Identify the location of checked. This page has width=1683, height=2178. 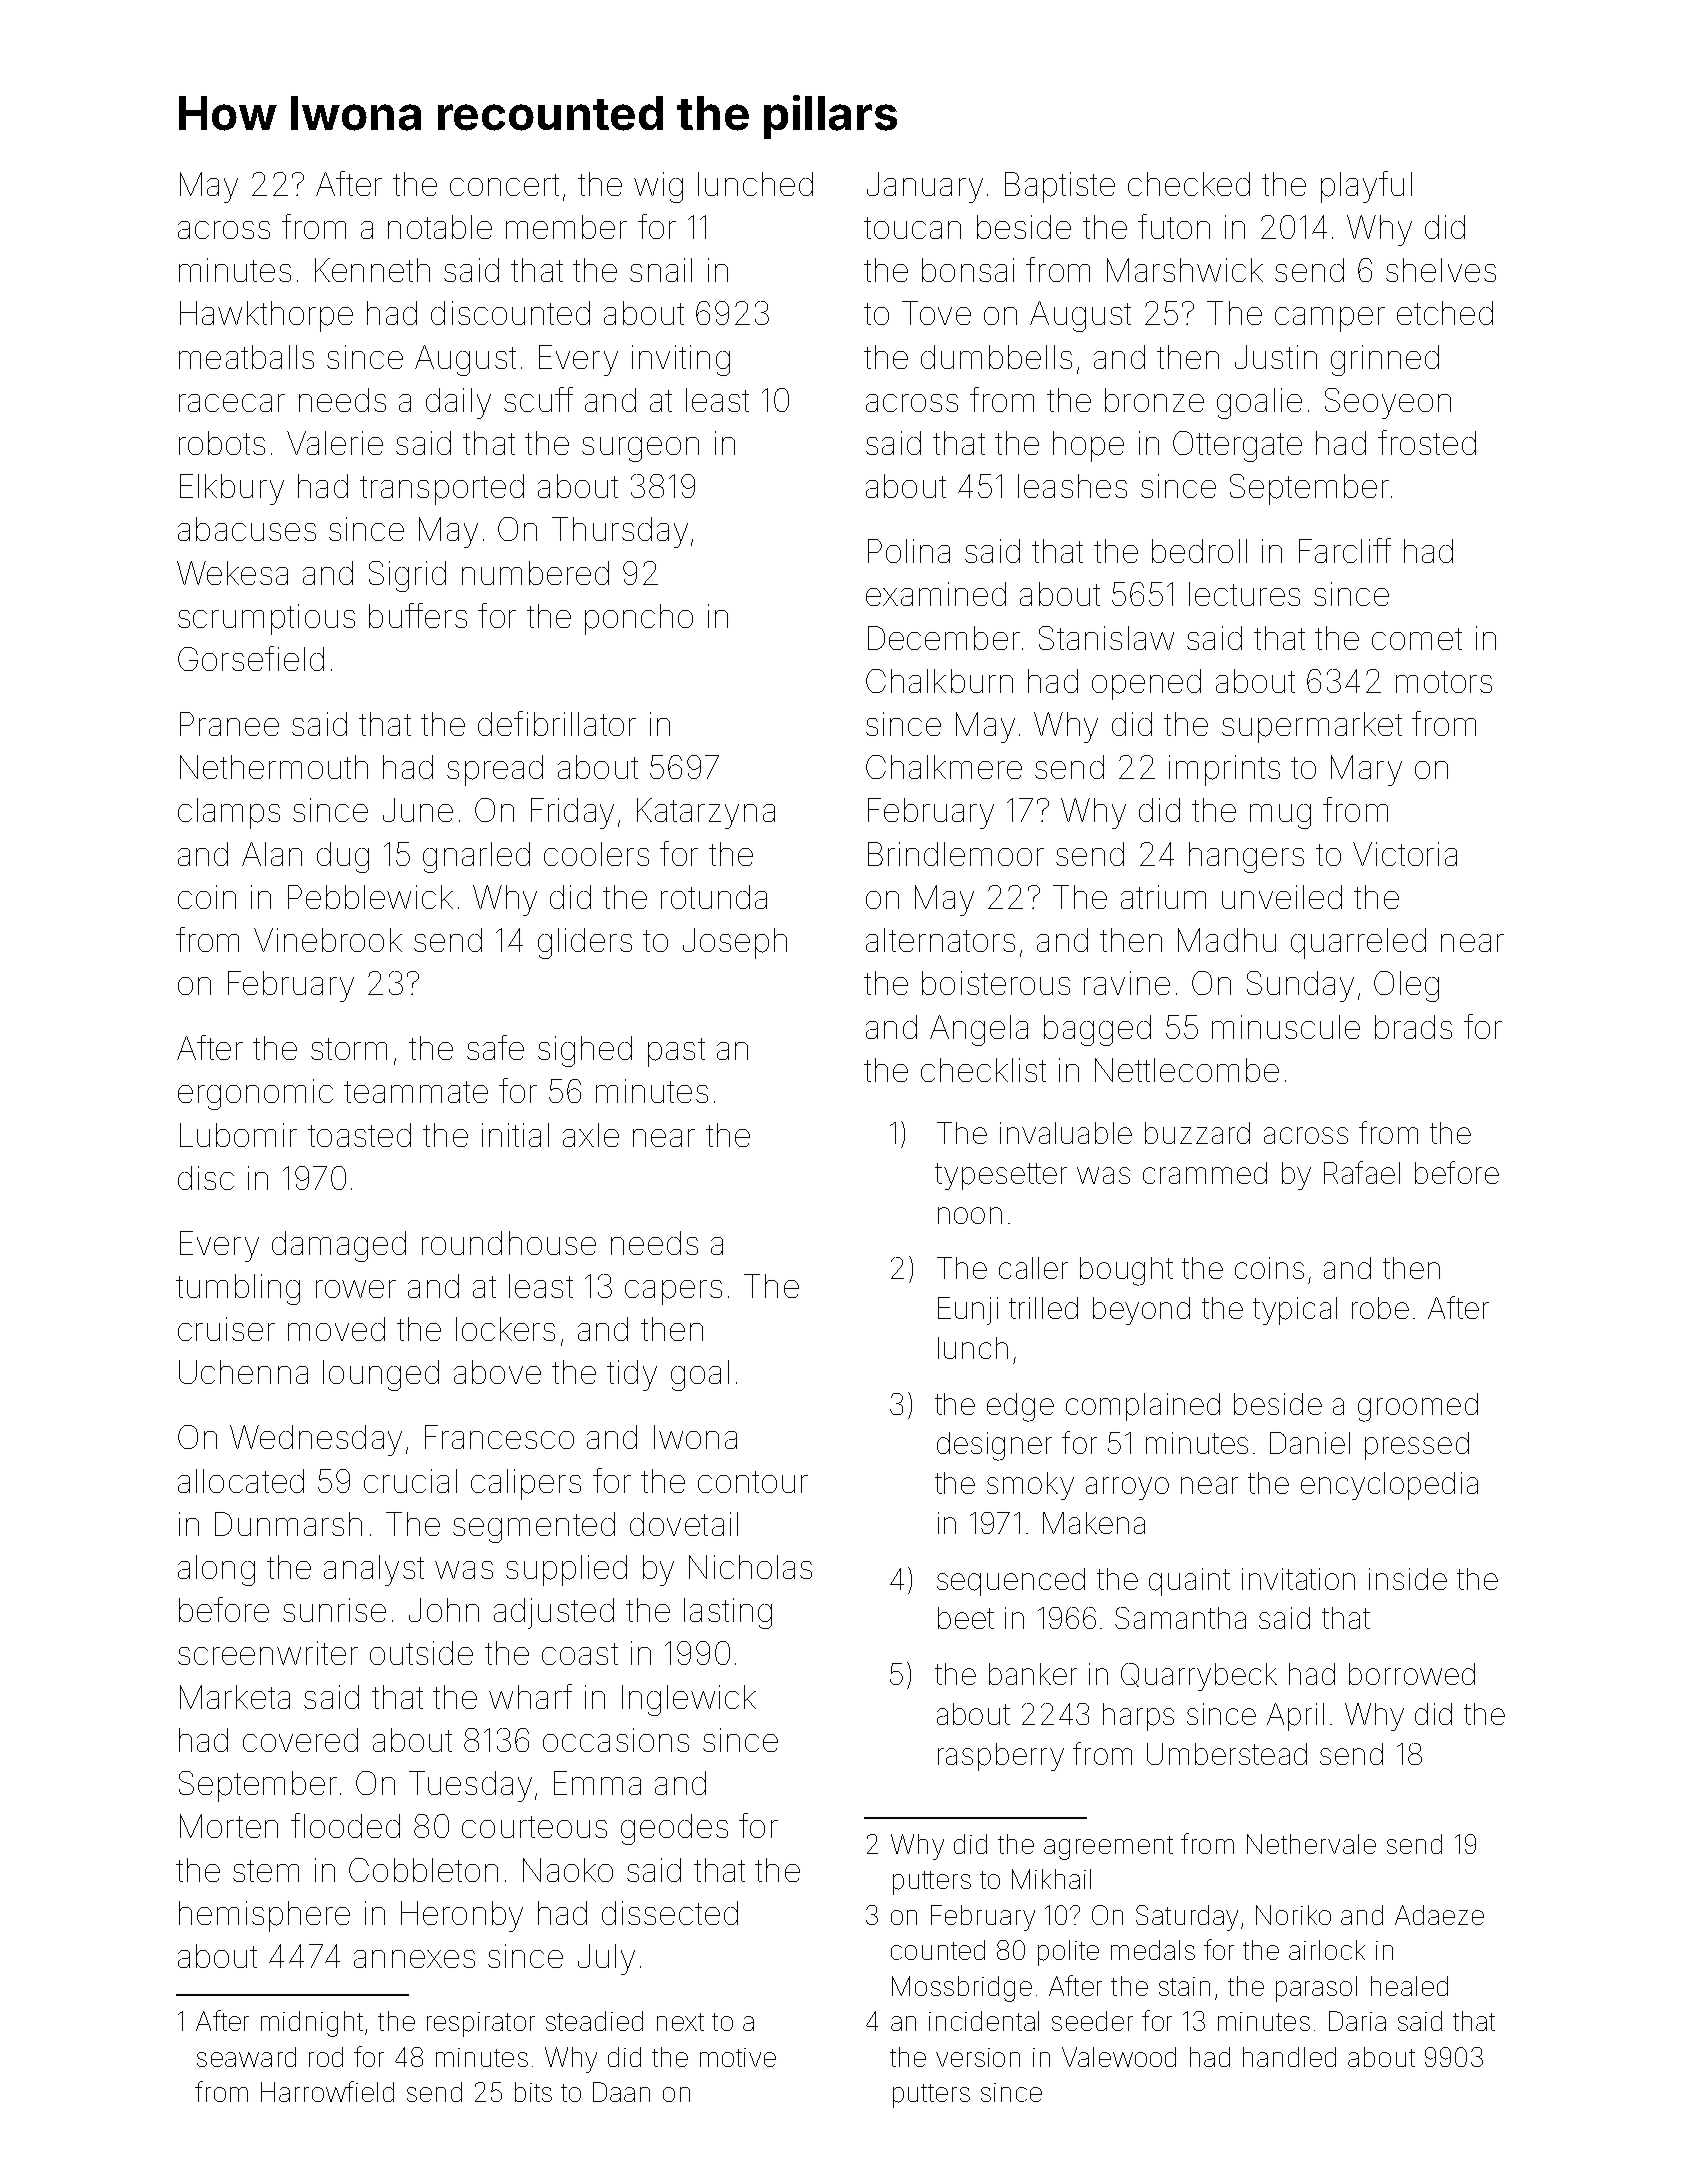
(1189, 184).
